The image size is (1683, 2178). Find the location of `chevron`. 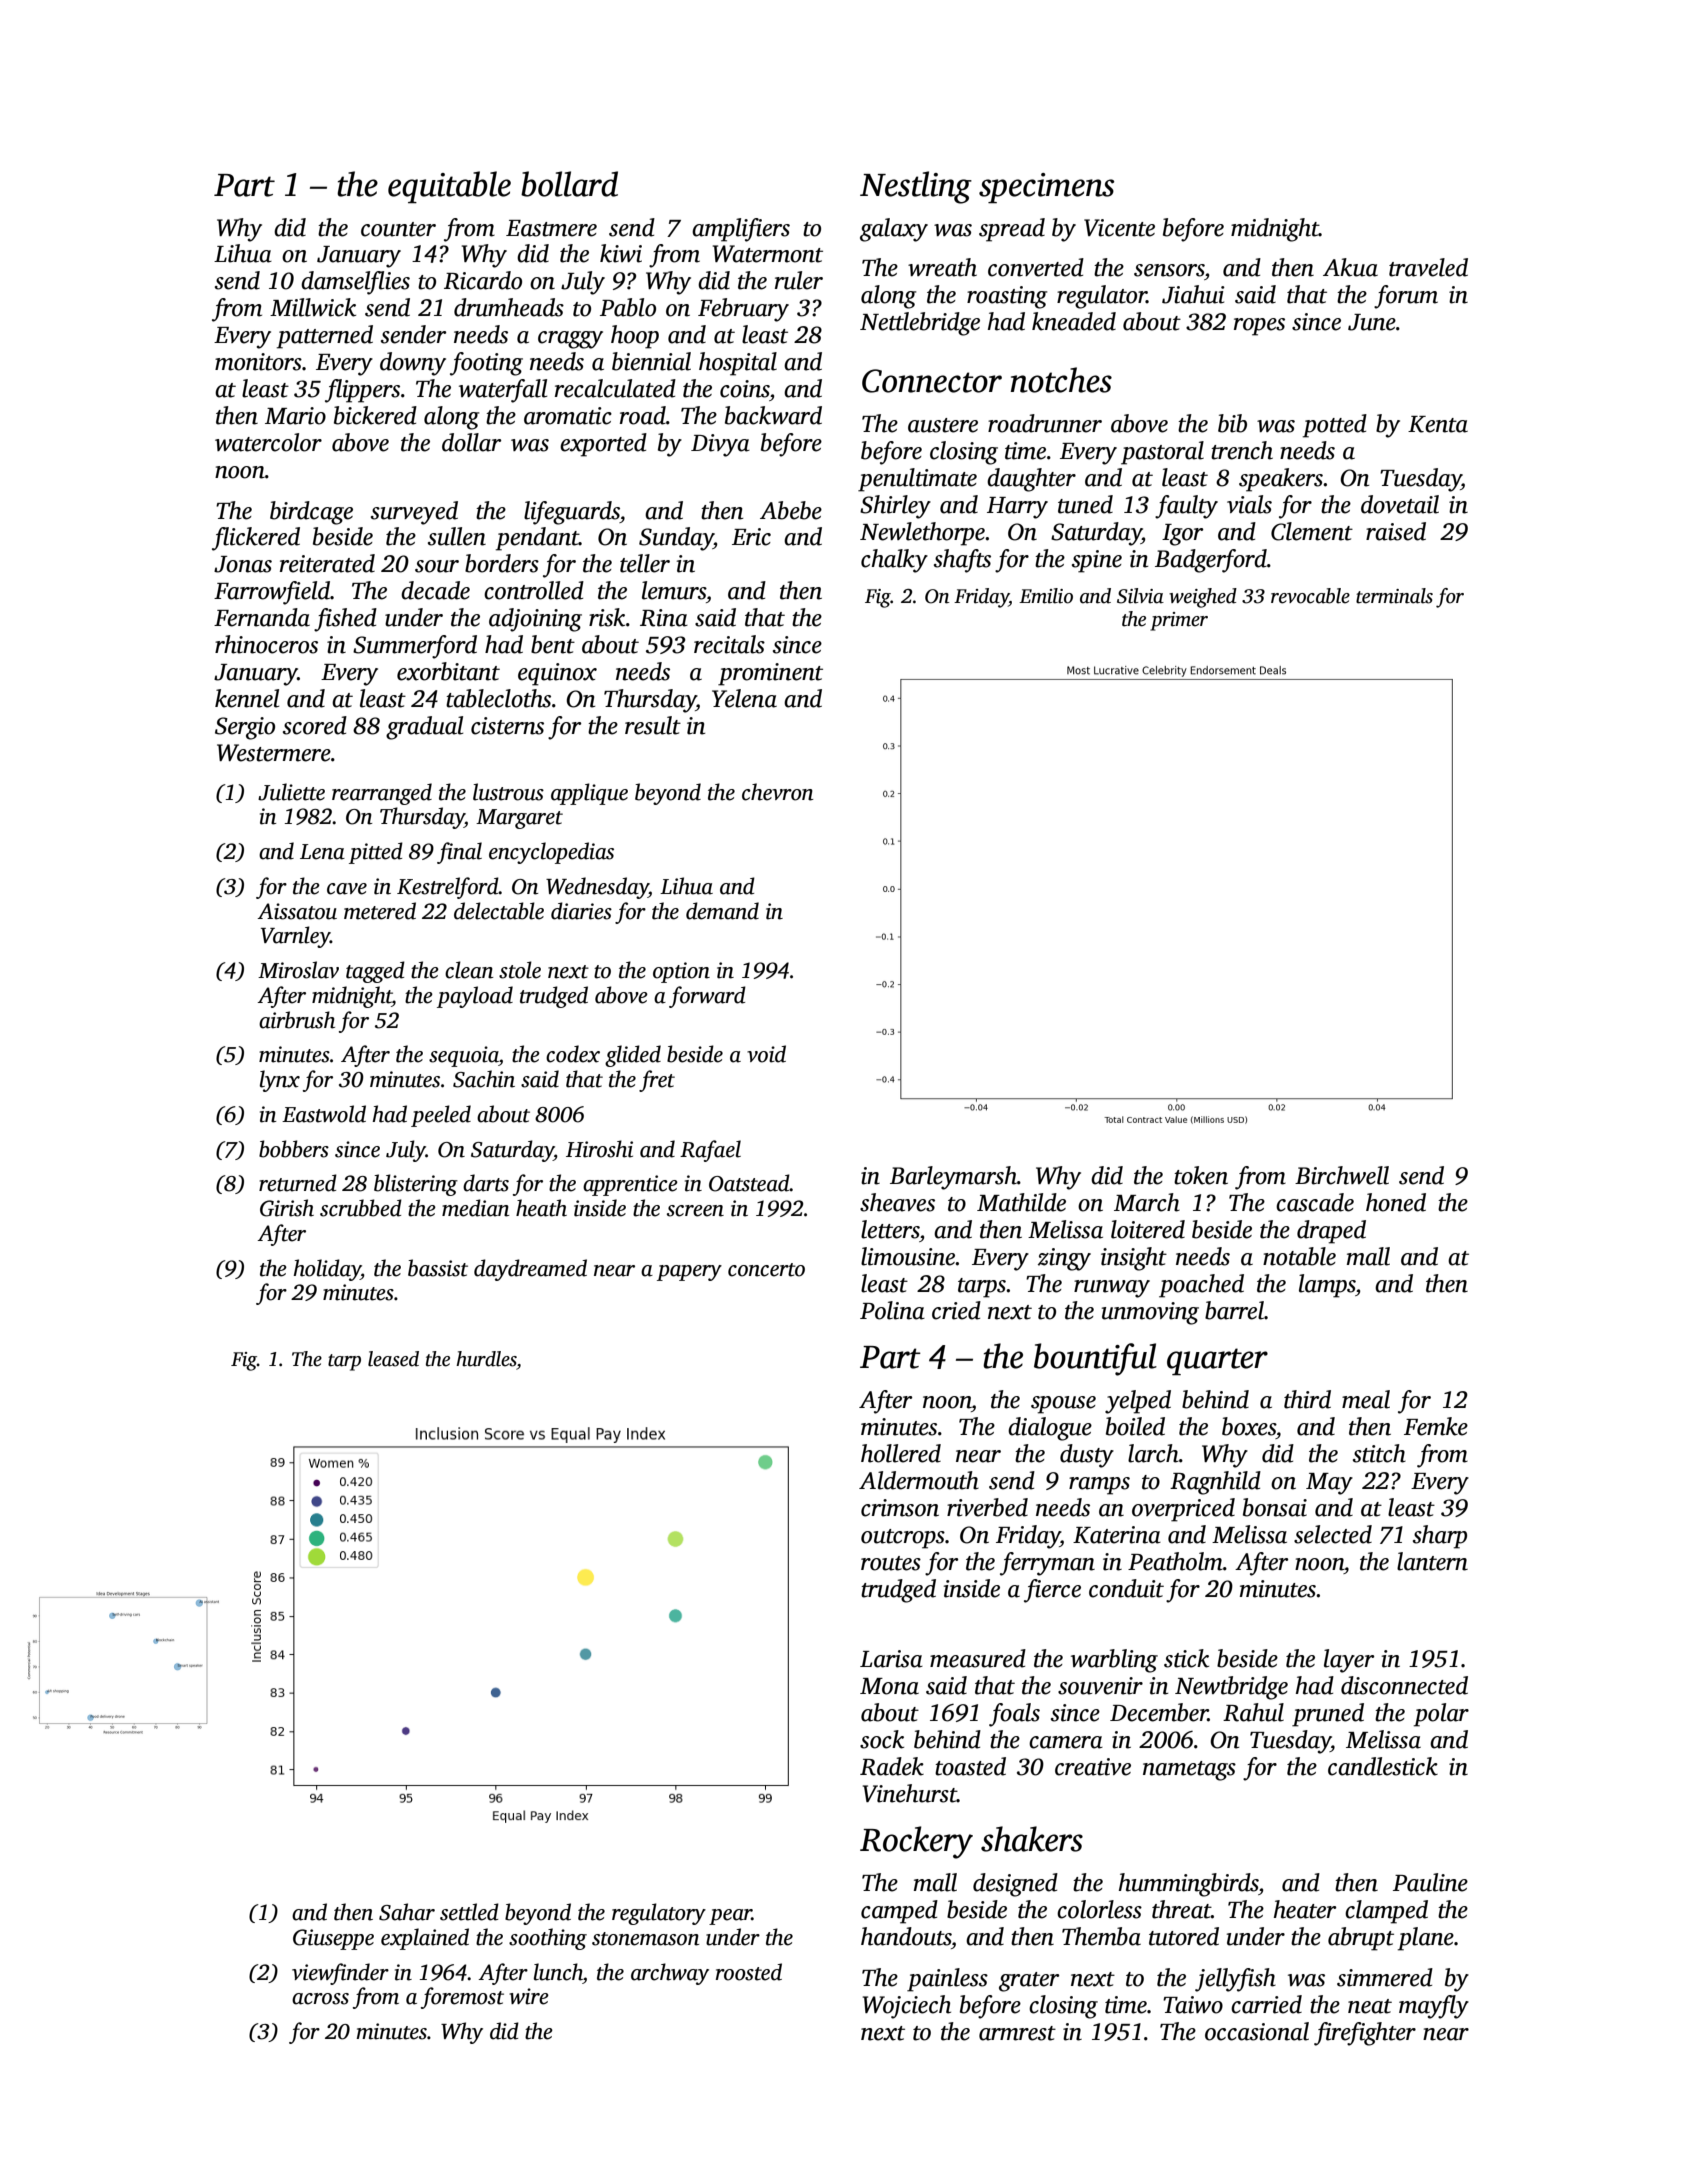

chevron is located at coordinates (778, 792).
